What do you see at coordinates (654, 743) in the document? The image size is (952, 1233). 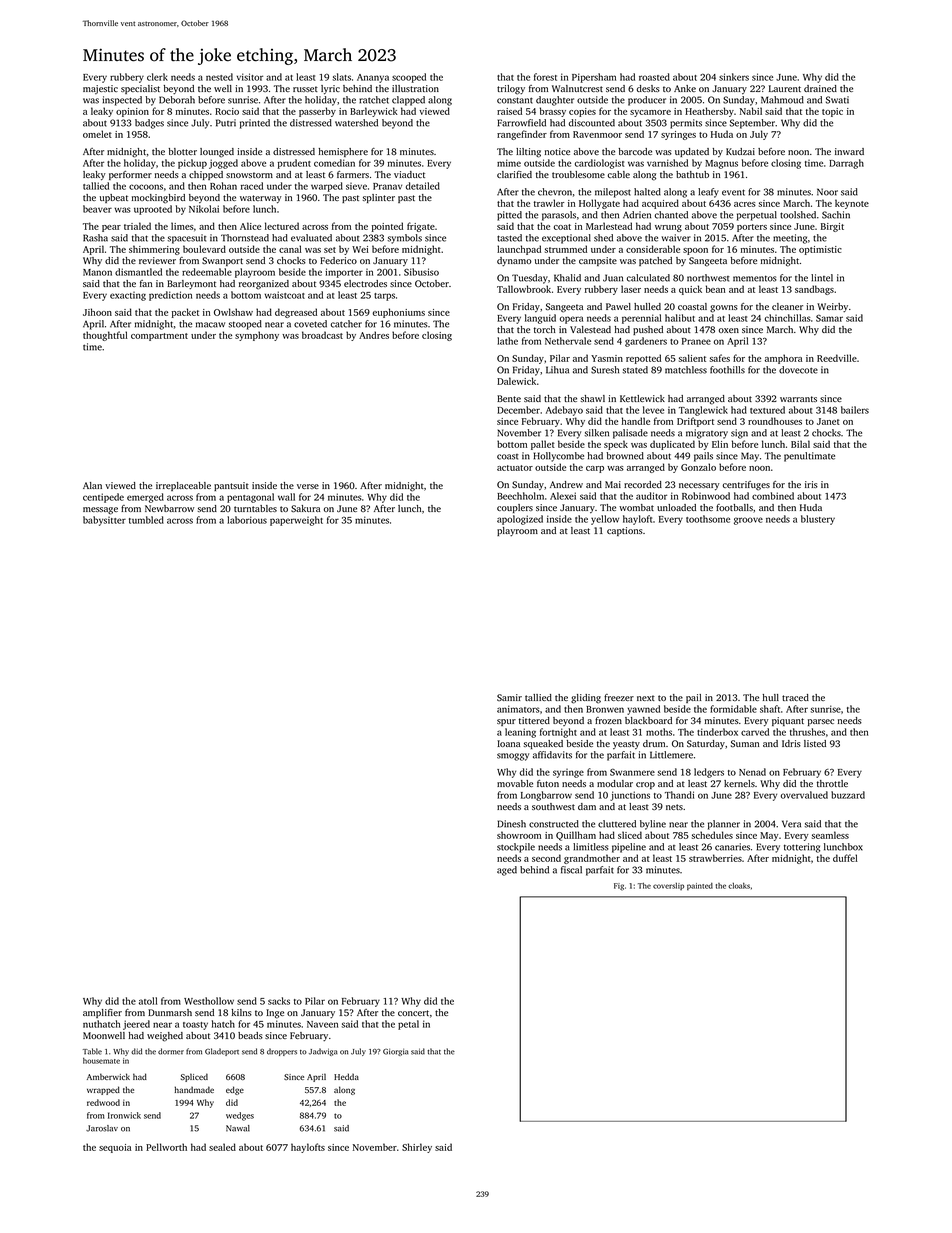 I see `drum` at bounding box center [654, 743].
